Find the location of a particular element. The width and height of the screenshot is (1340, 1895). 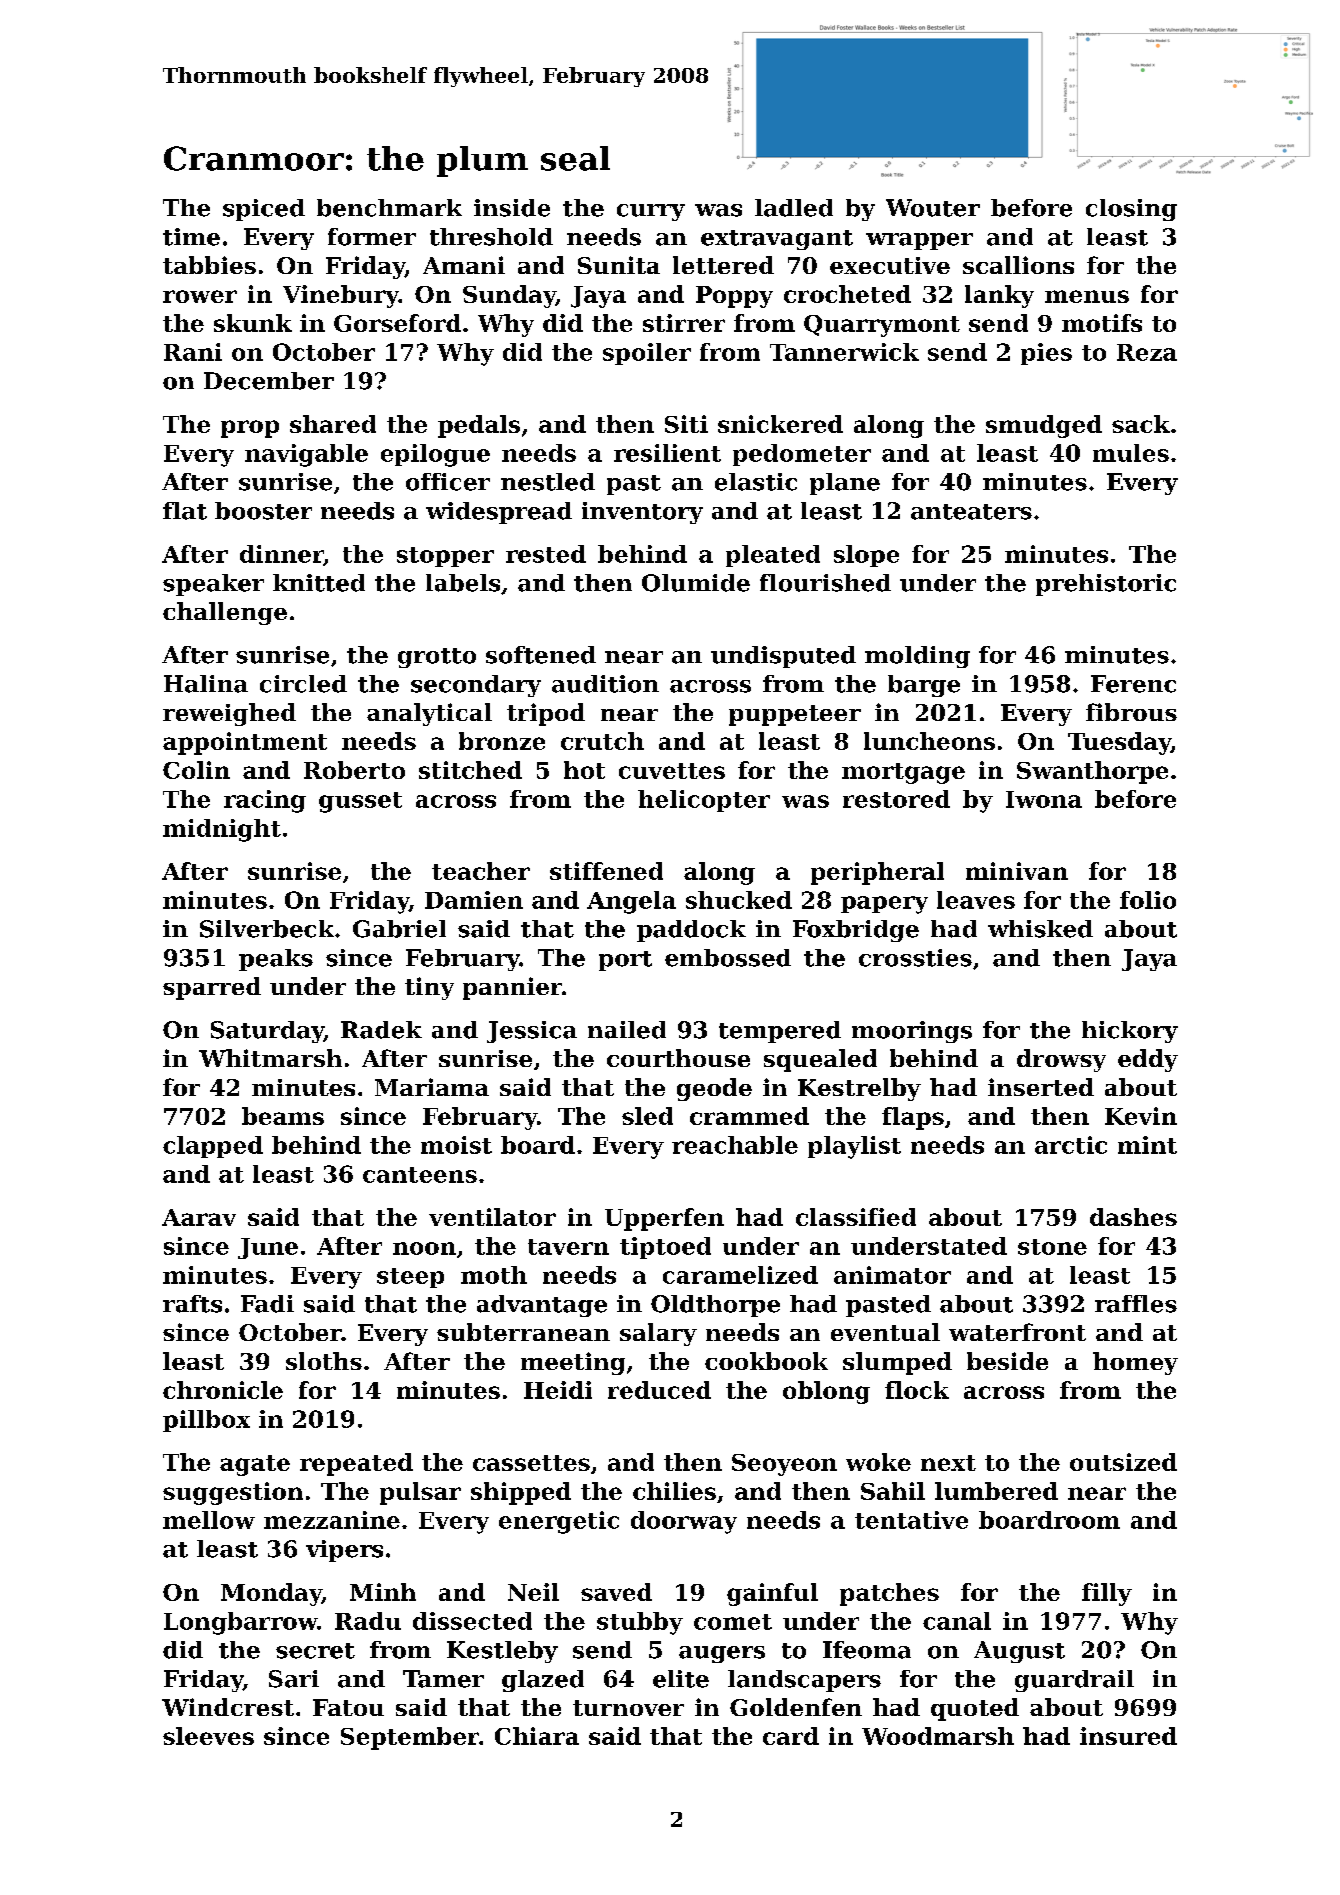

puppeteer is located at coordinates (795, 715).
